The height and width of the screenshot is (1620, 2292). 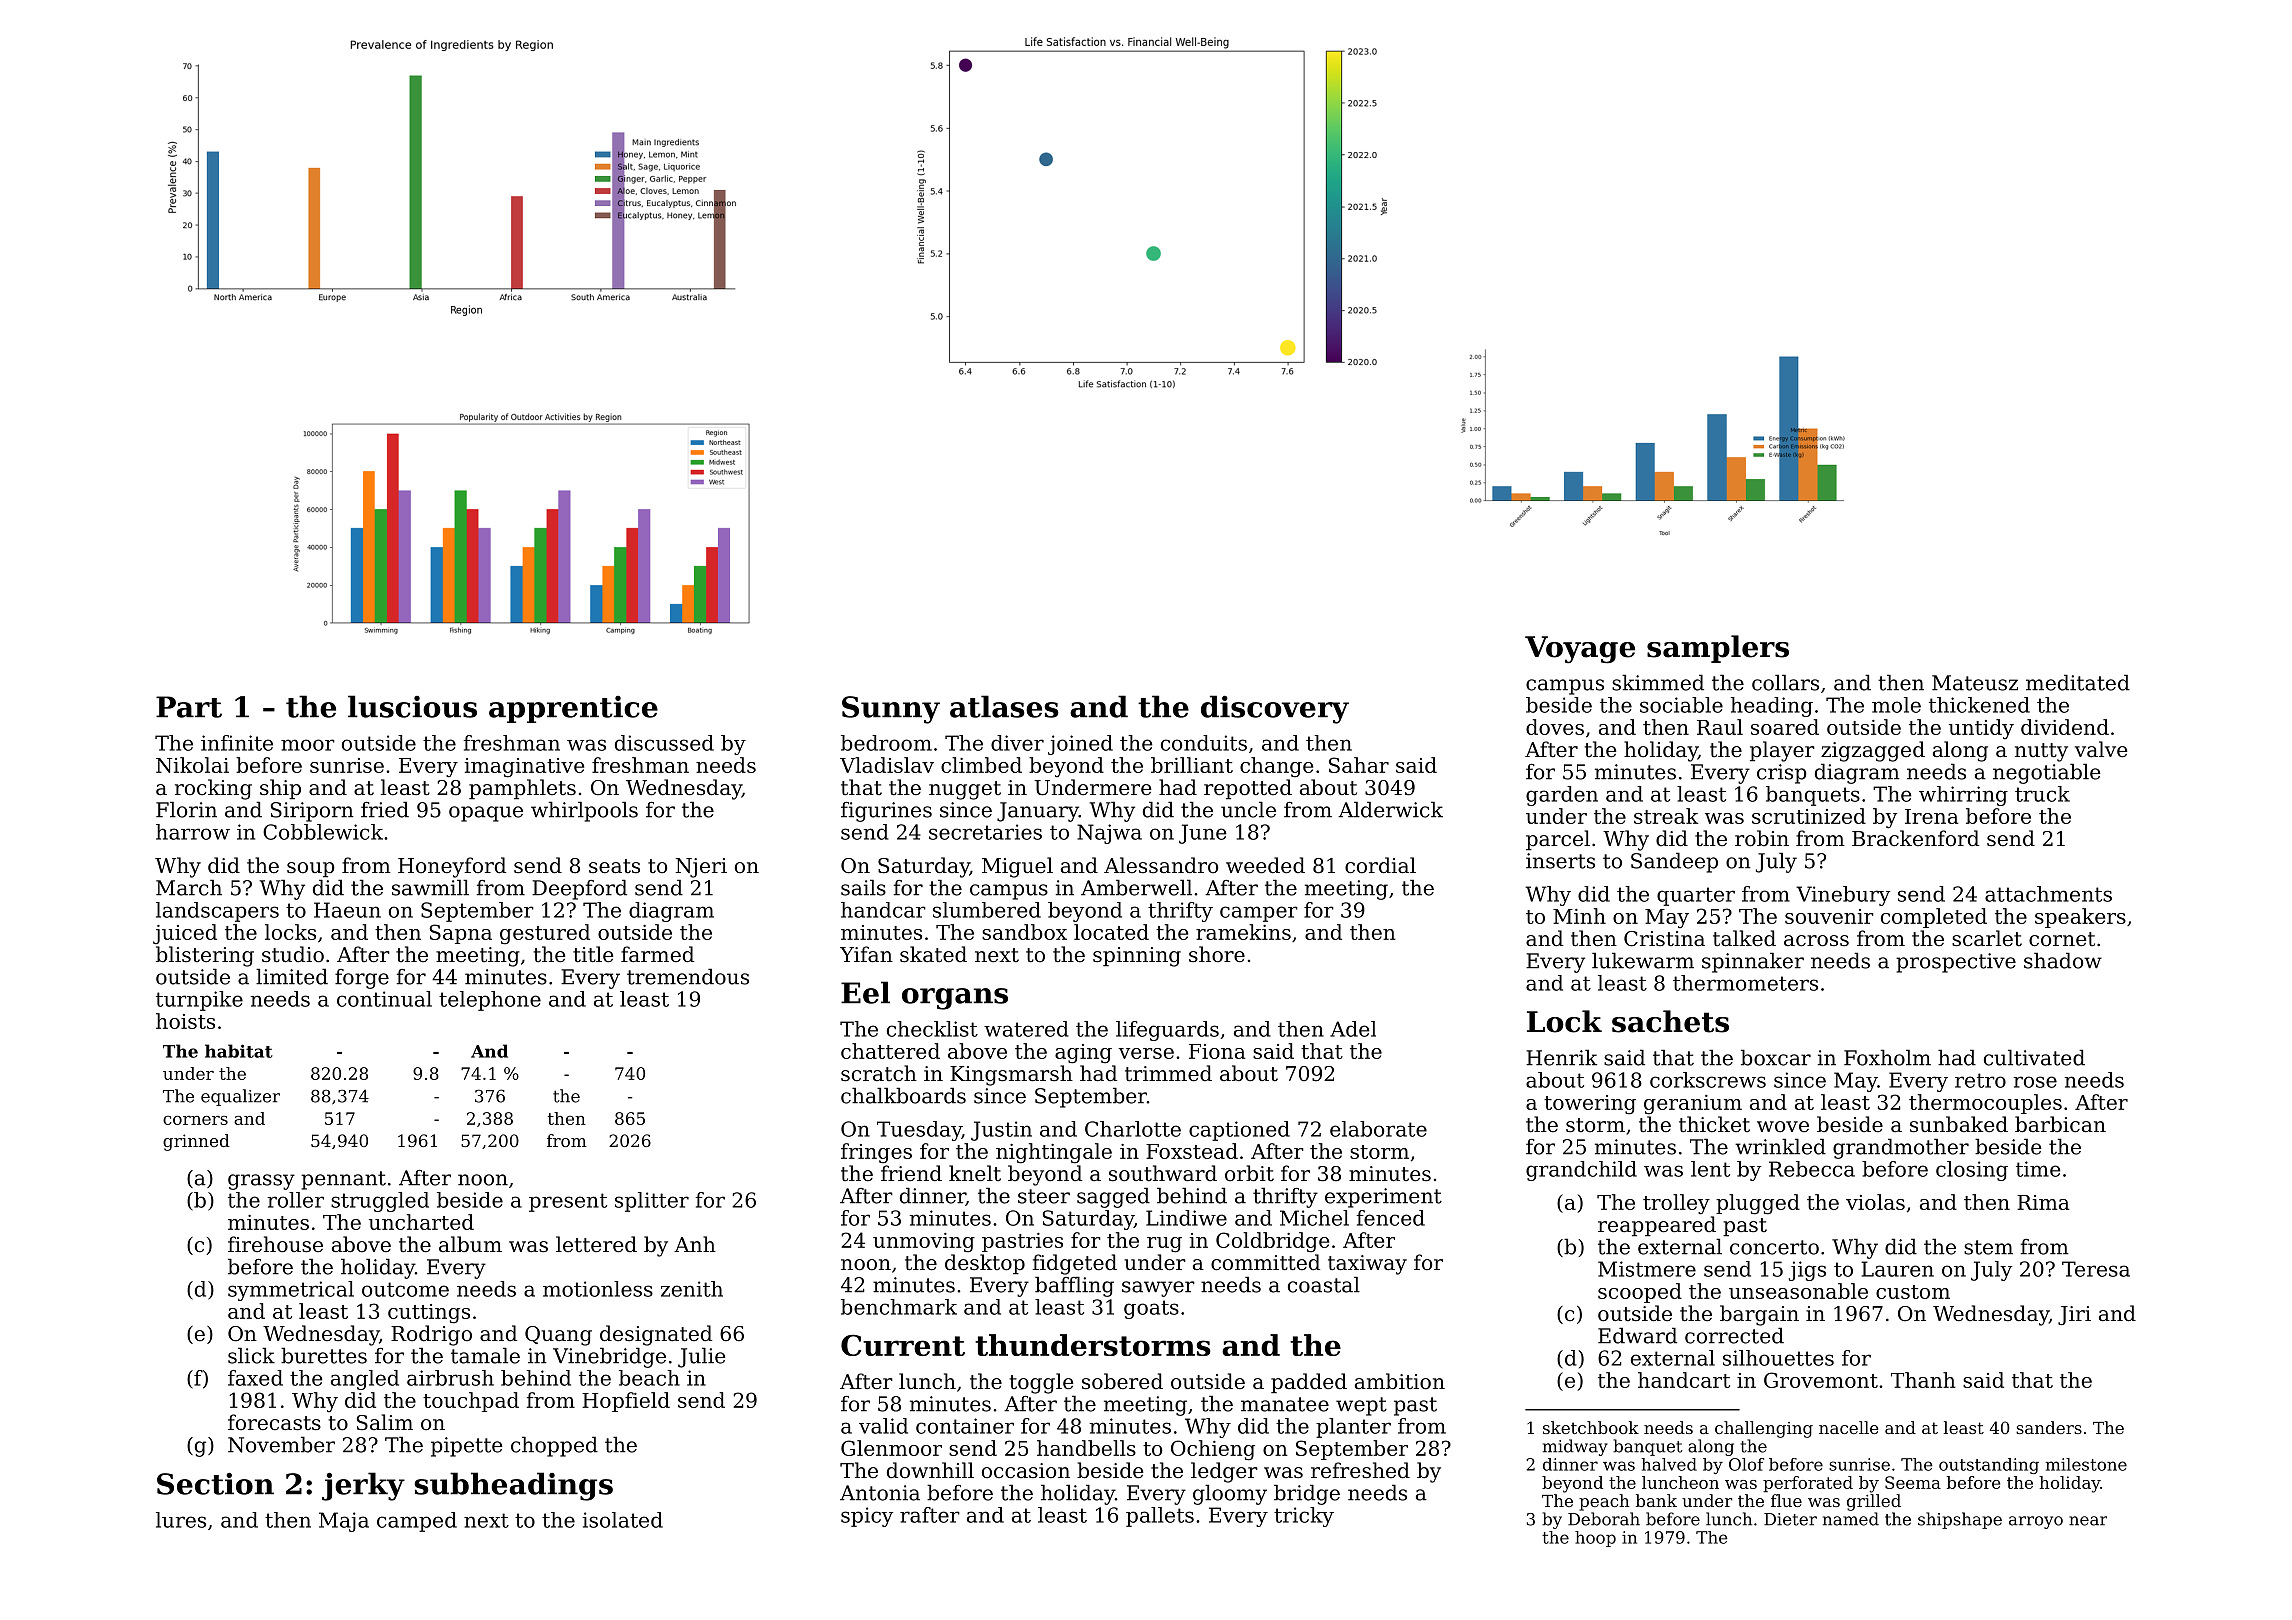 I want to click on camped, so click(x=417, y=1522).
